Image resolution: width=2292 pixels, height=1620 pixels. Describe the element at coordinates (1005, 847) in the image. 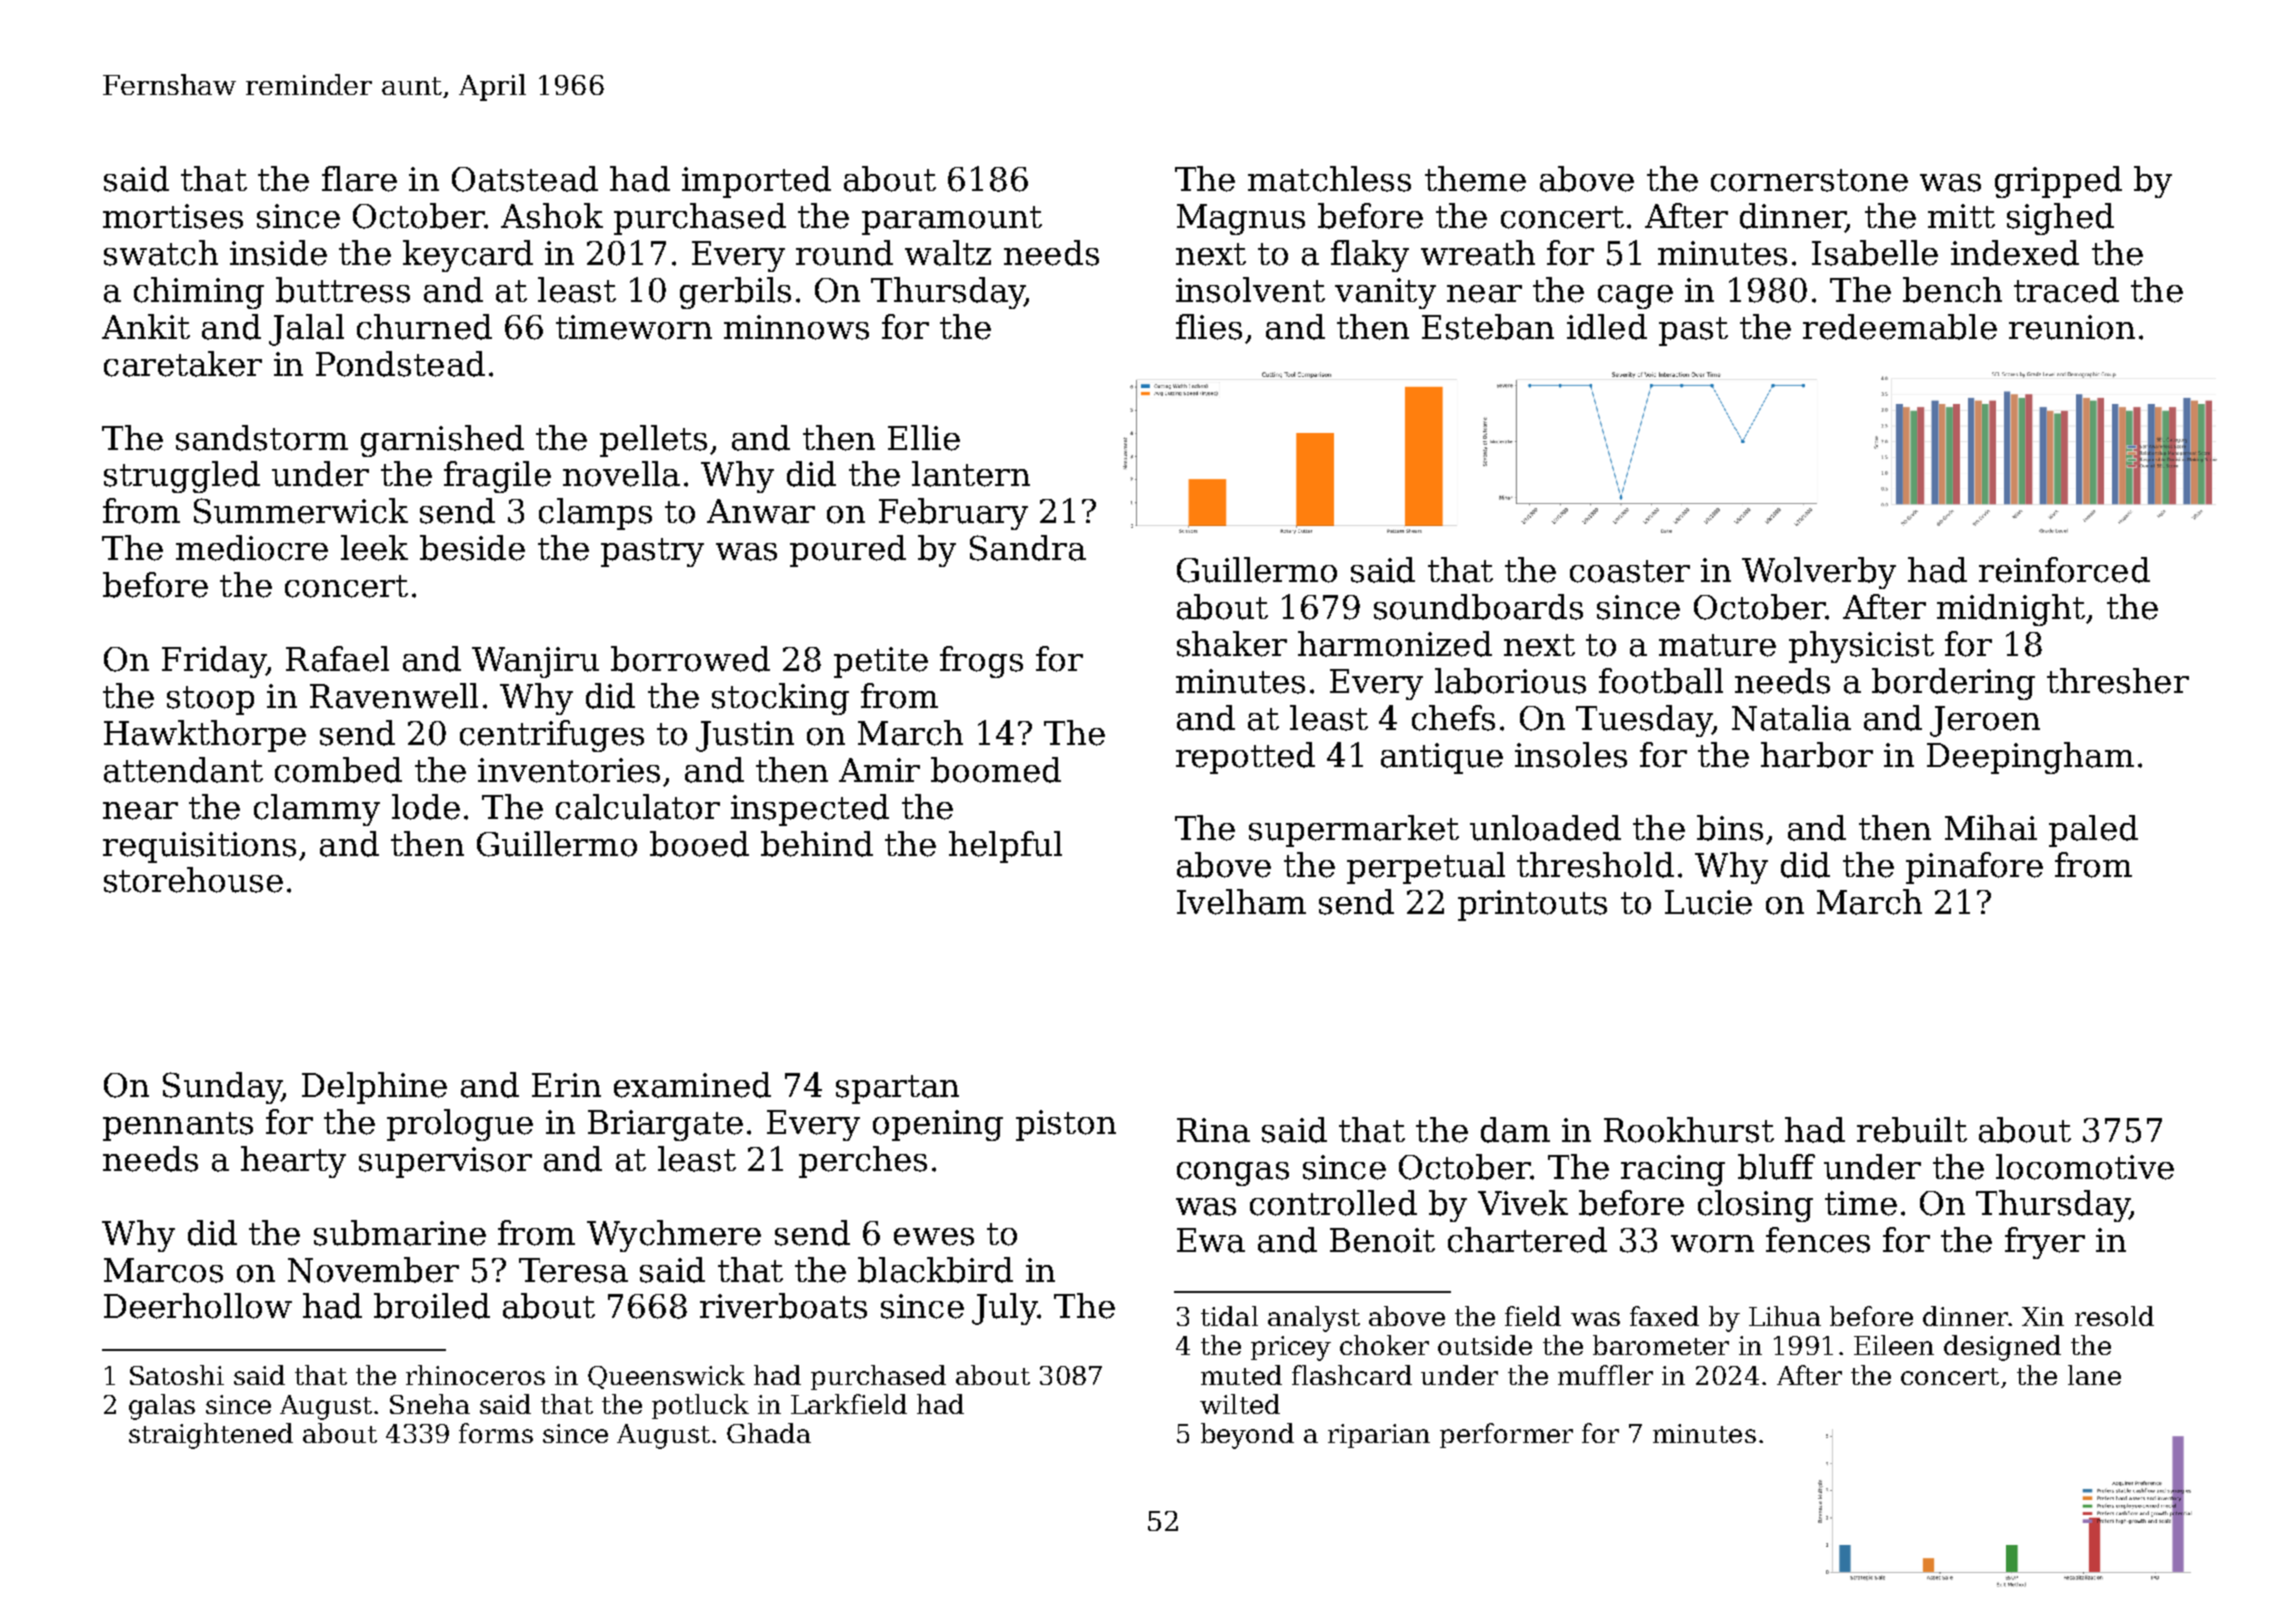

I see `helpful` at that location.
